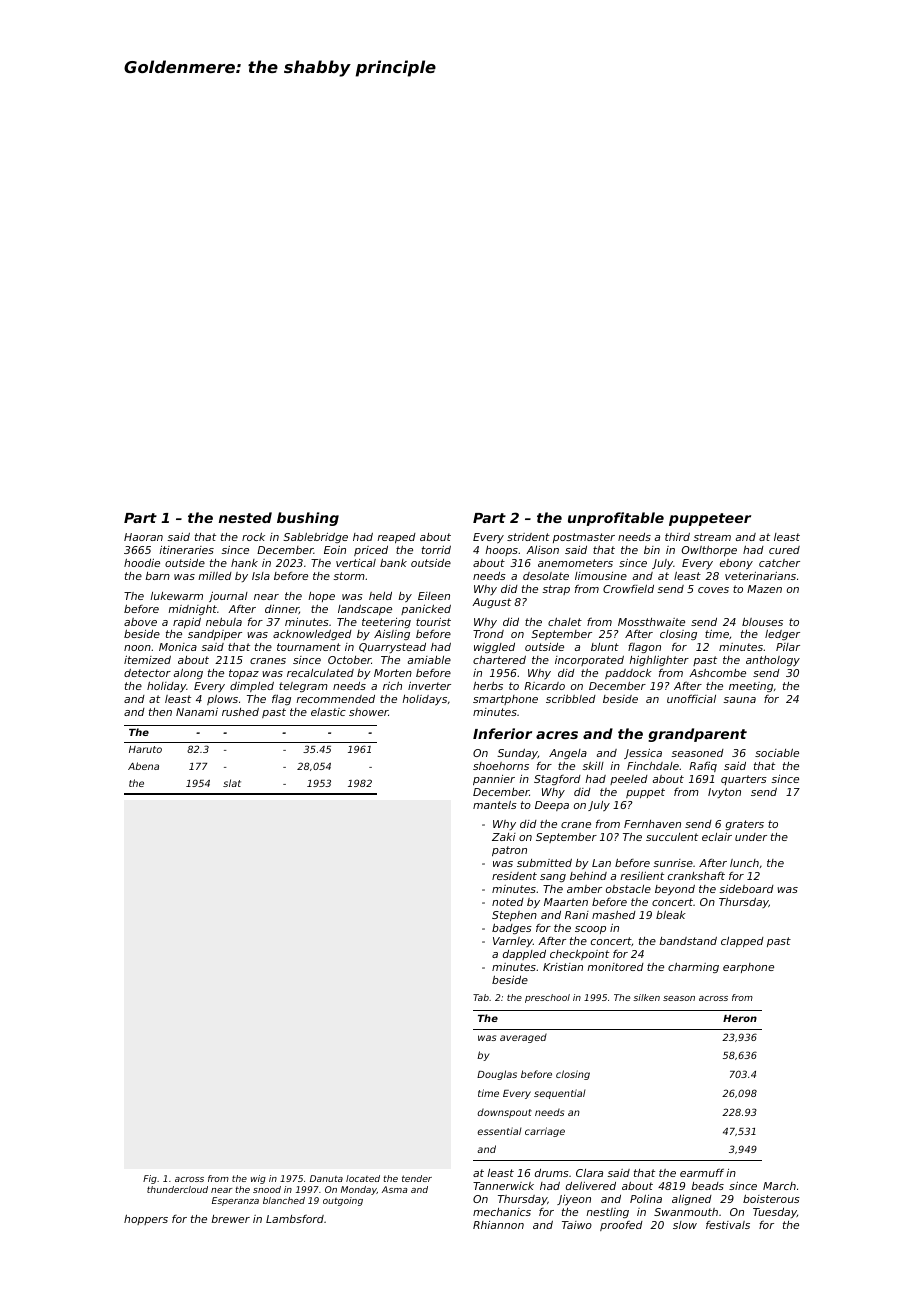  Describe the element at coordinates (232, 783) in the screenshot. I see `slat` at that location.
